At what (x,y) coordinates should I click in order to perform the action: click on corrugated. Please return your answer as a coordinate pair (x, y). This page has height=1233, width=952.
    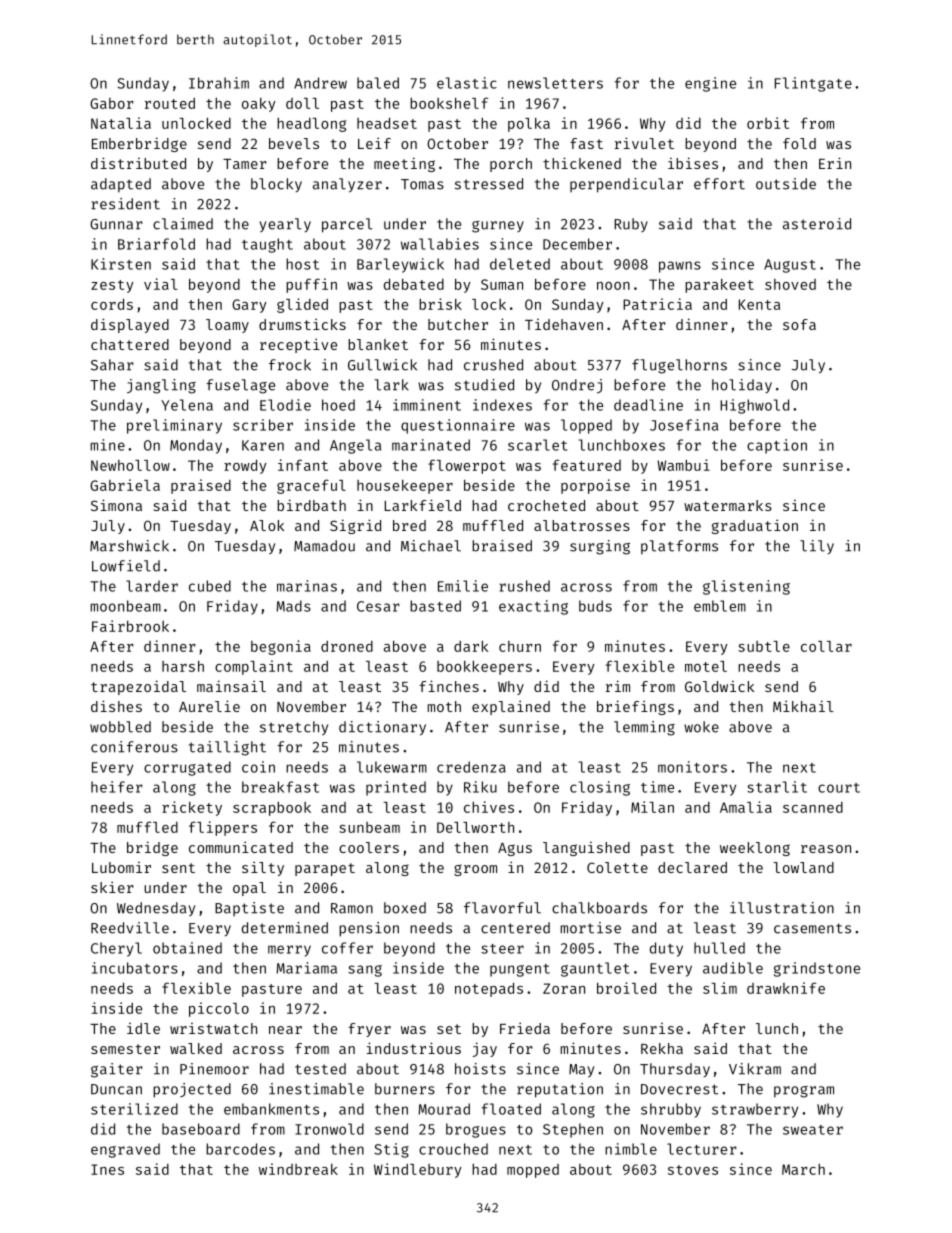
    Looking at the image, I should click on (187, 768).
